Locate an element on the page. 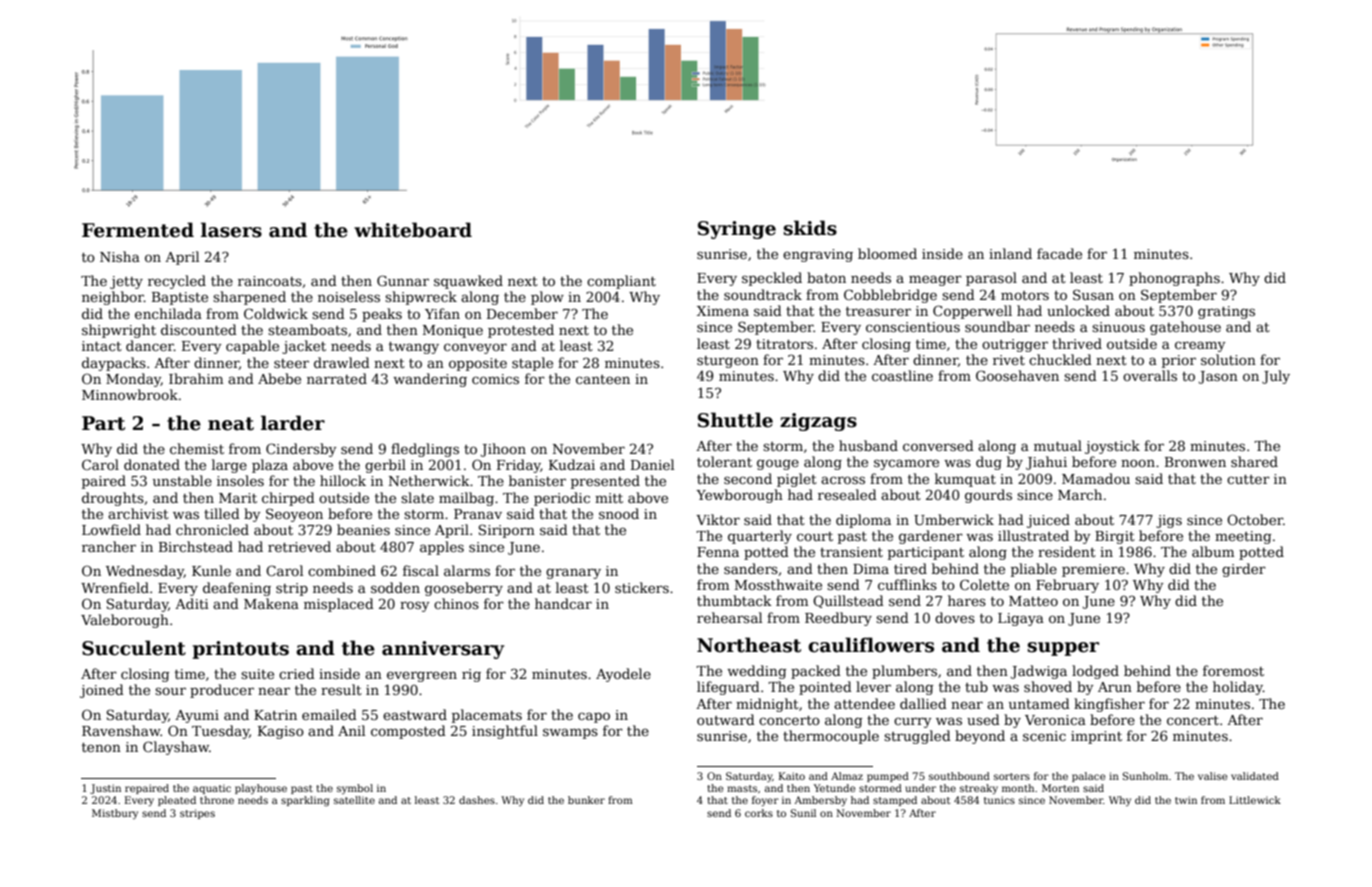 Image resolution: width=1372 pixels, height=887 pixels. skids is located at coordinates (810, 228).
